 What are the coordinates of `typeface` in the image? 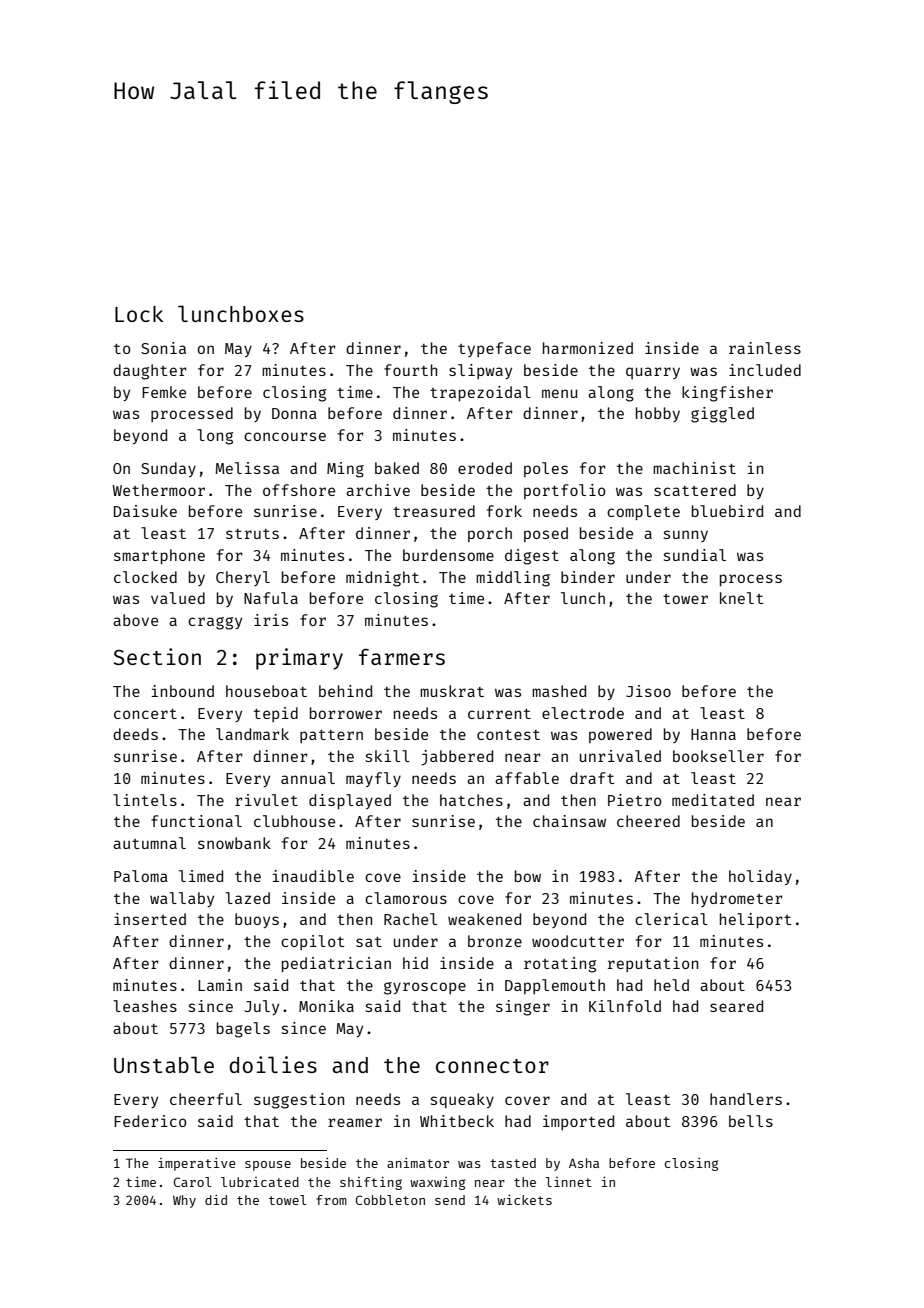 It's located at (494, 349).
